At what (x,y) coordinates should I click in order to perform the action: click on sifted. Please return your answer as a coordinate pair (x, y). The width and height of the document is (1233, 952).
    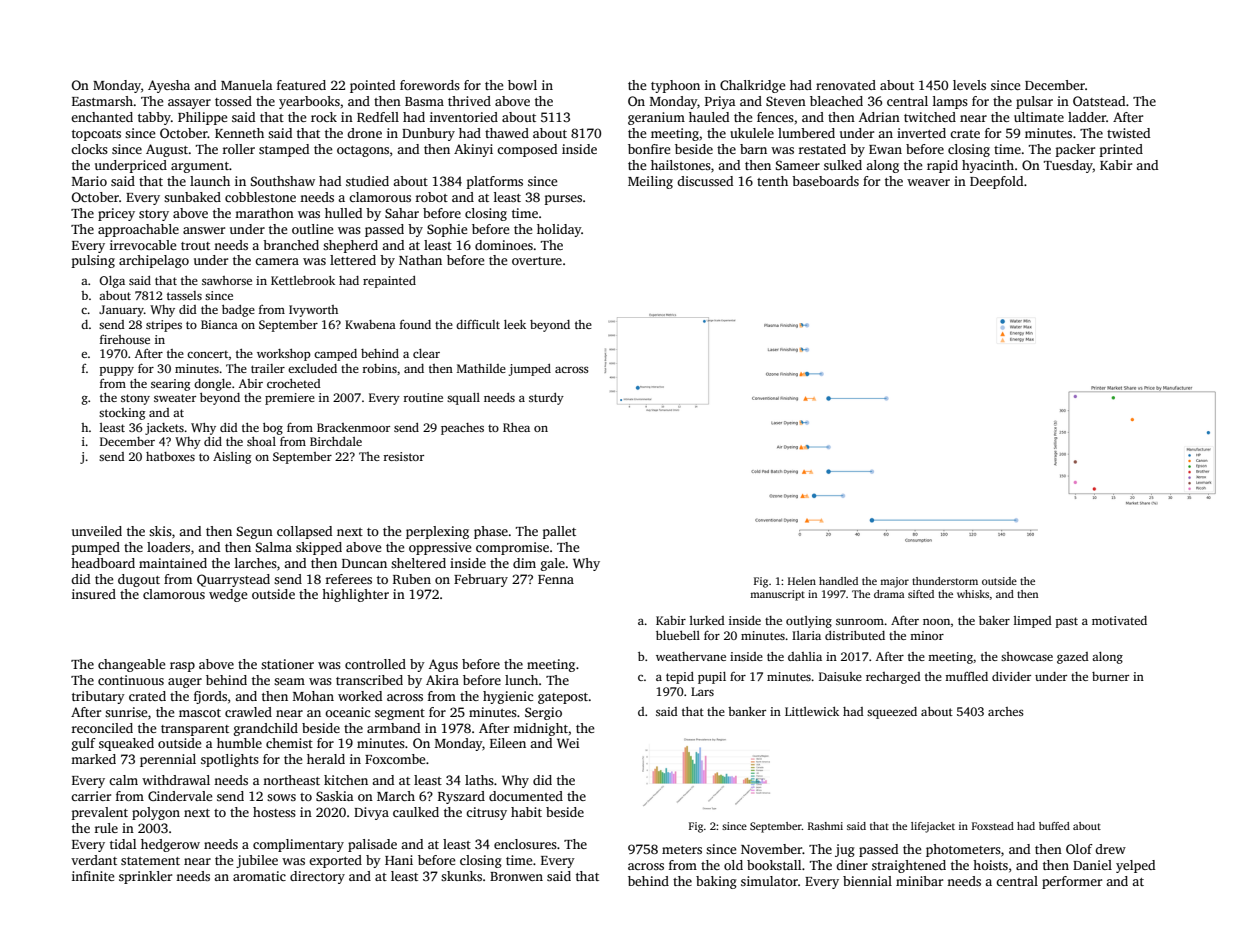
    Looking at the image, I should click on (921, 594).
